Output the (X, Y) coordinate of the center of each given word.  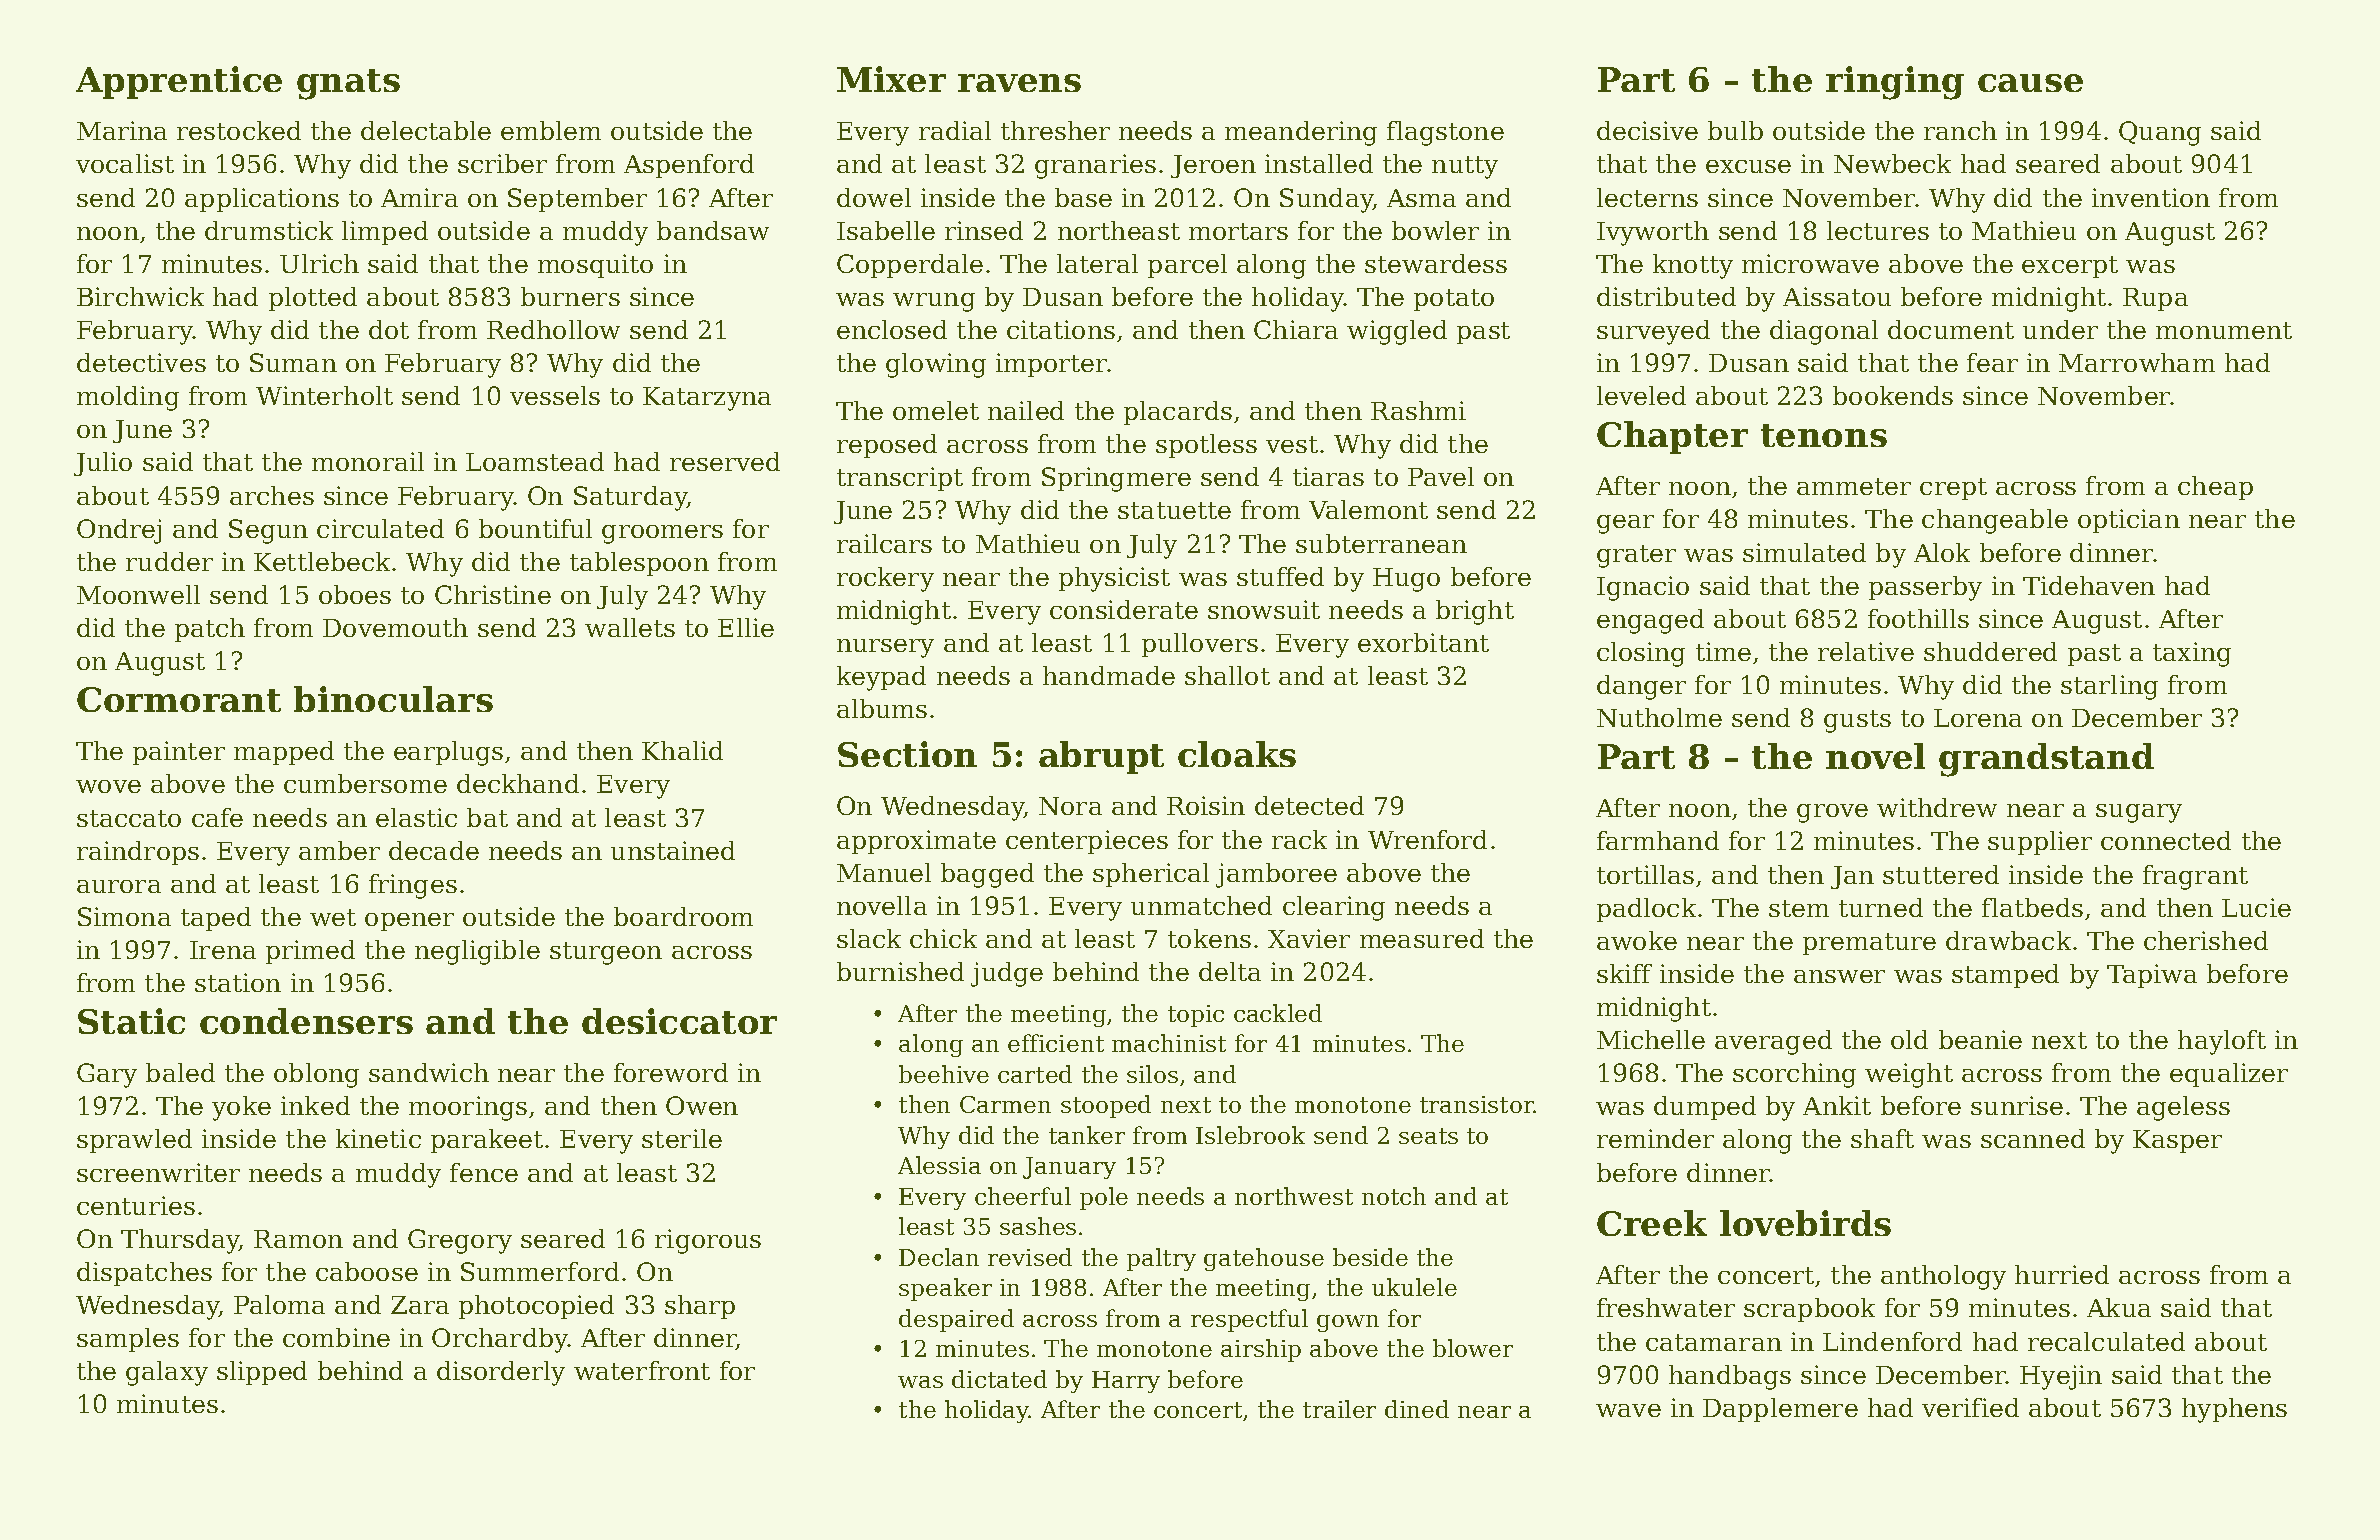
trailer (1339, 1409)
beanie (1980, 1039)
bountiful (535, 528)
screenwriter (158, 1172)
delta (1230, 971)
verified (1970, 1407)
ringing (1895, 83)
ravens (1019, 83)
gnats (348, 84)
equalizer (2229, 1075)
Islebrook (1250, 1135)
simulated (1804, 552)
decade (434, 850)
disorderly (501, 1373)
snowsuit (1264, 609)
